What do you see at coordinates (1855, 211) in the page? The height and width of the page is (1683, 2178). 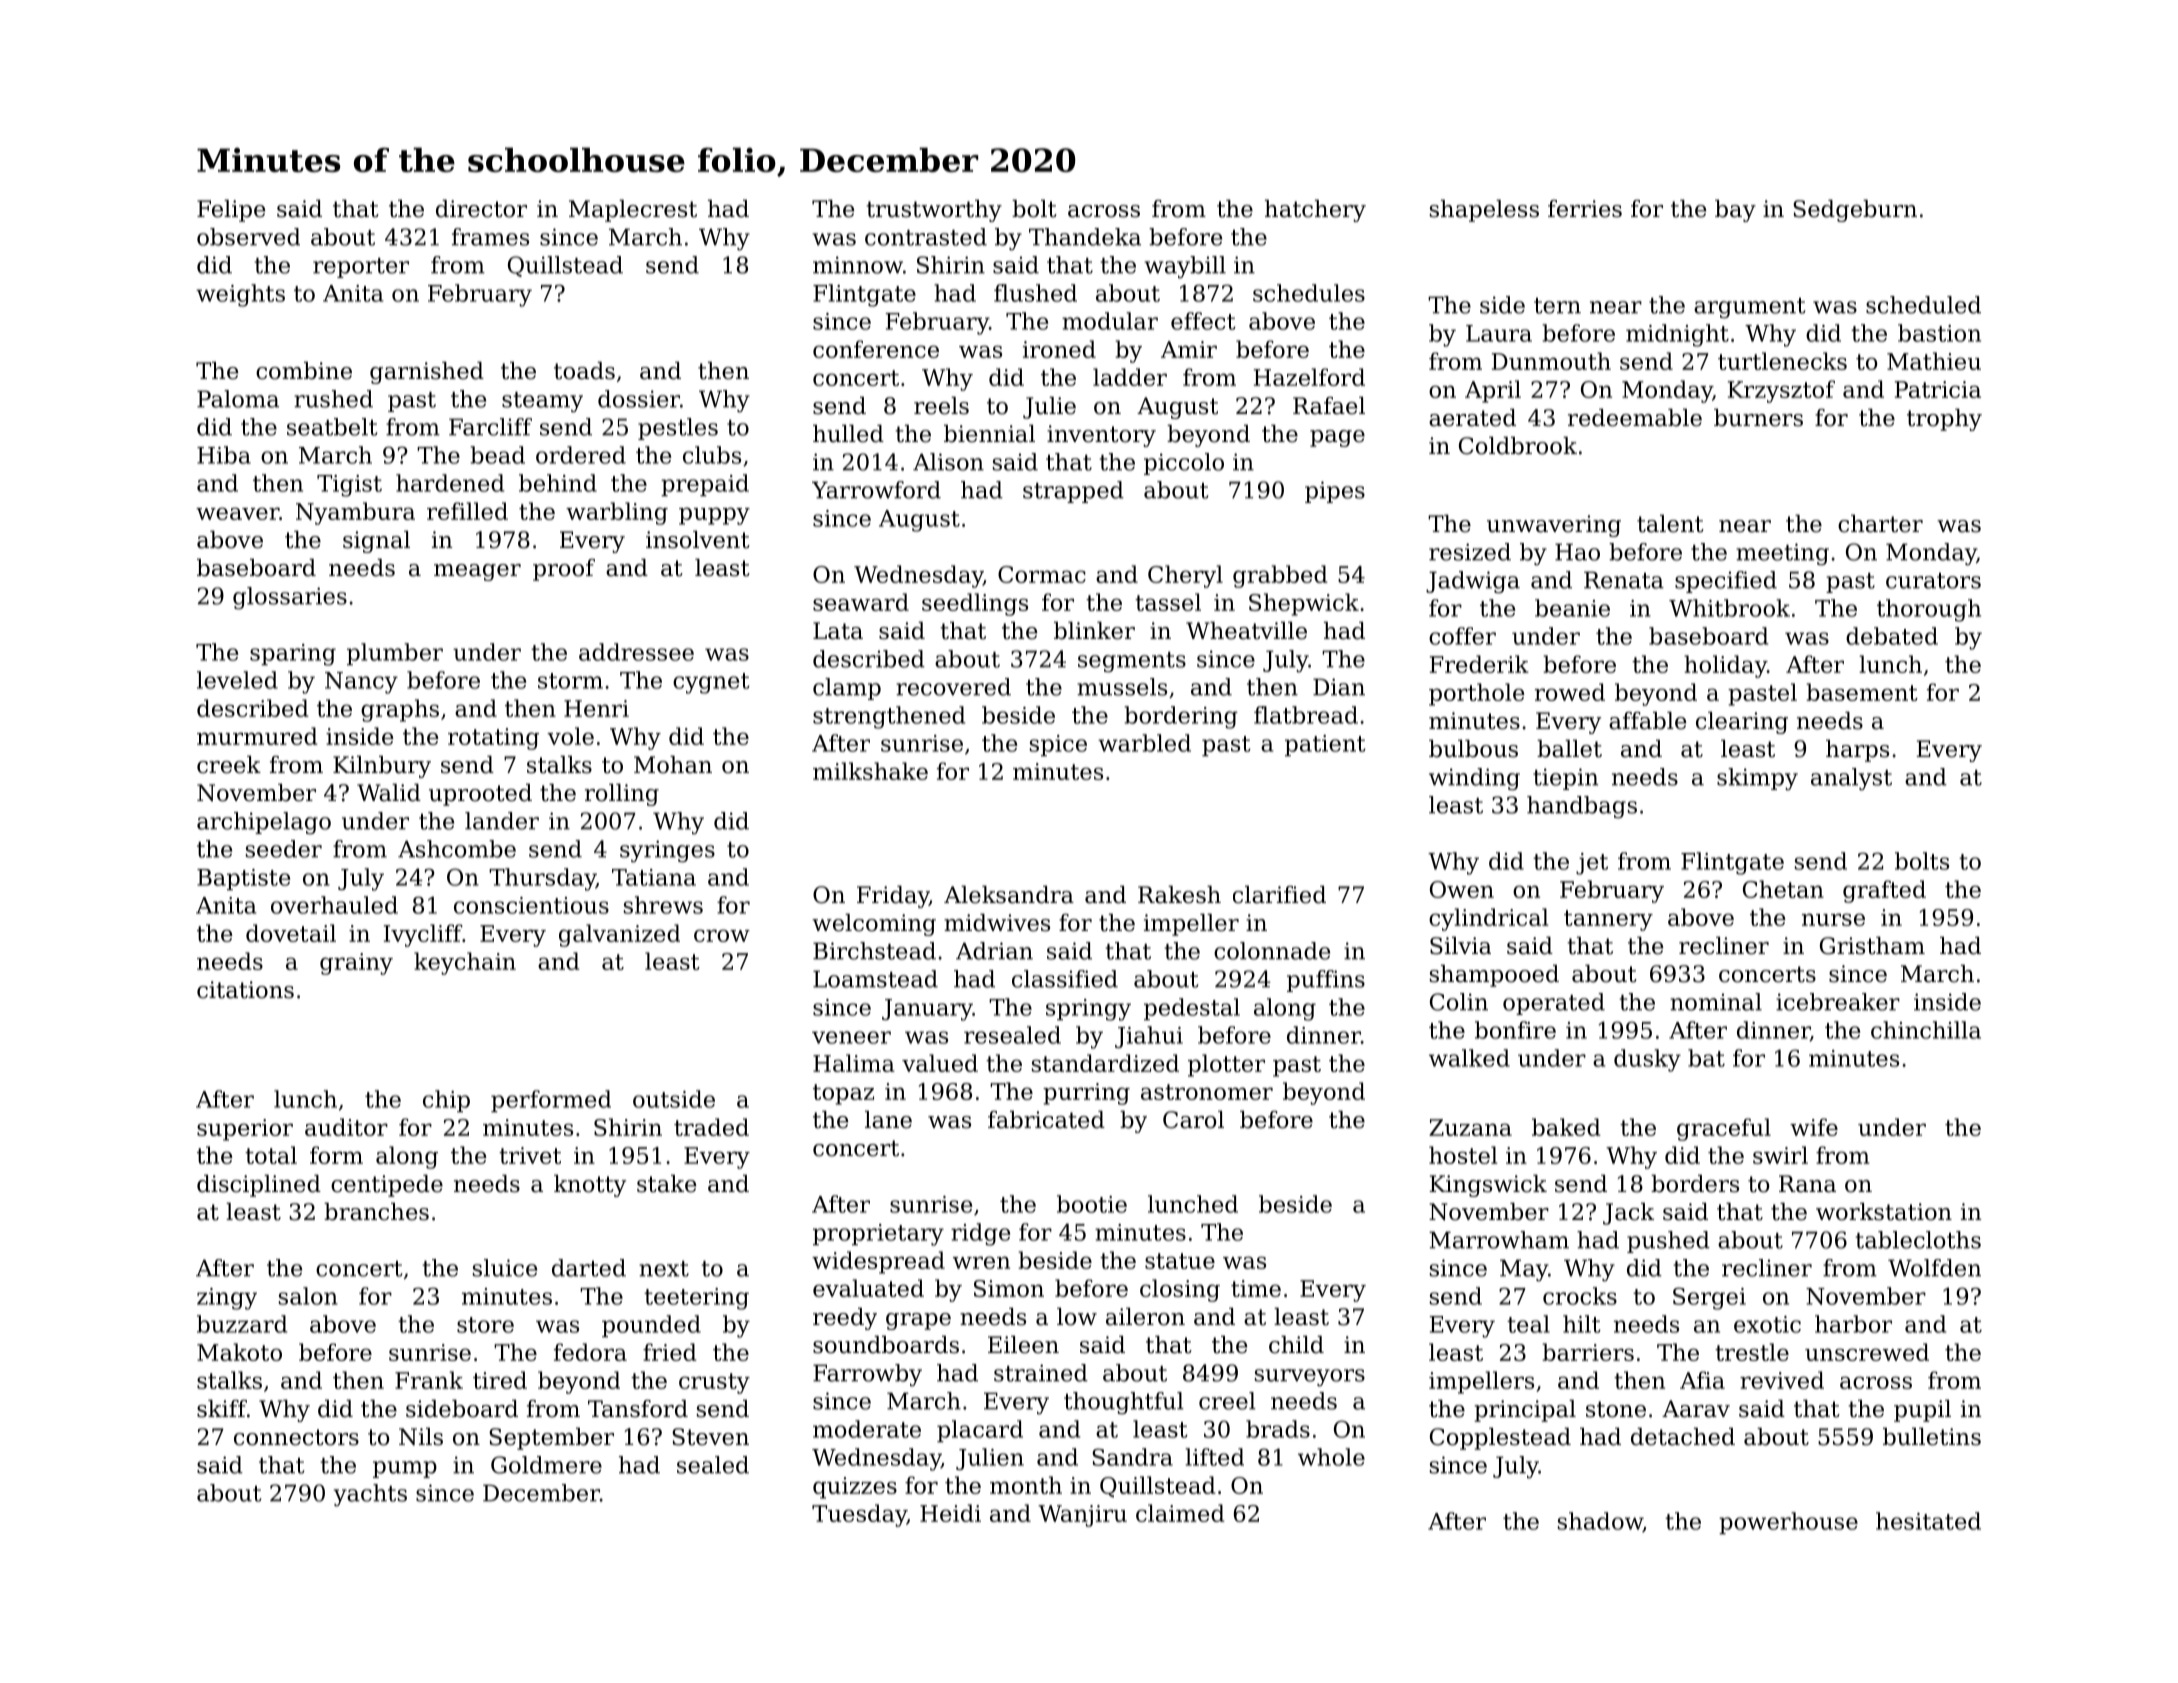 I see `Sedgeburn` at bounding box center [1855, 211].
